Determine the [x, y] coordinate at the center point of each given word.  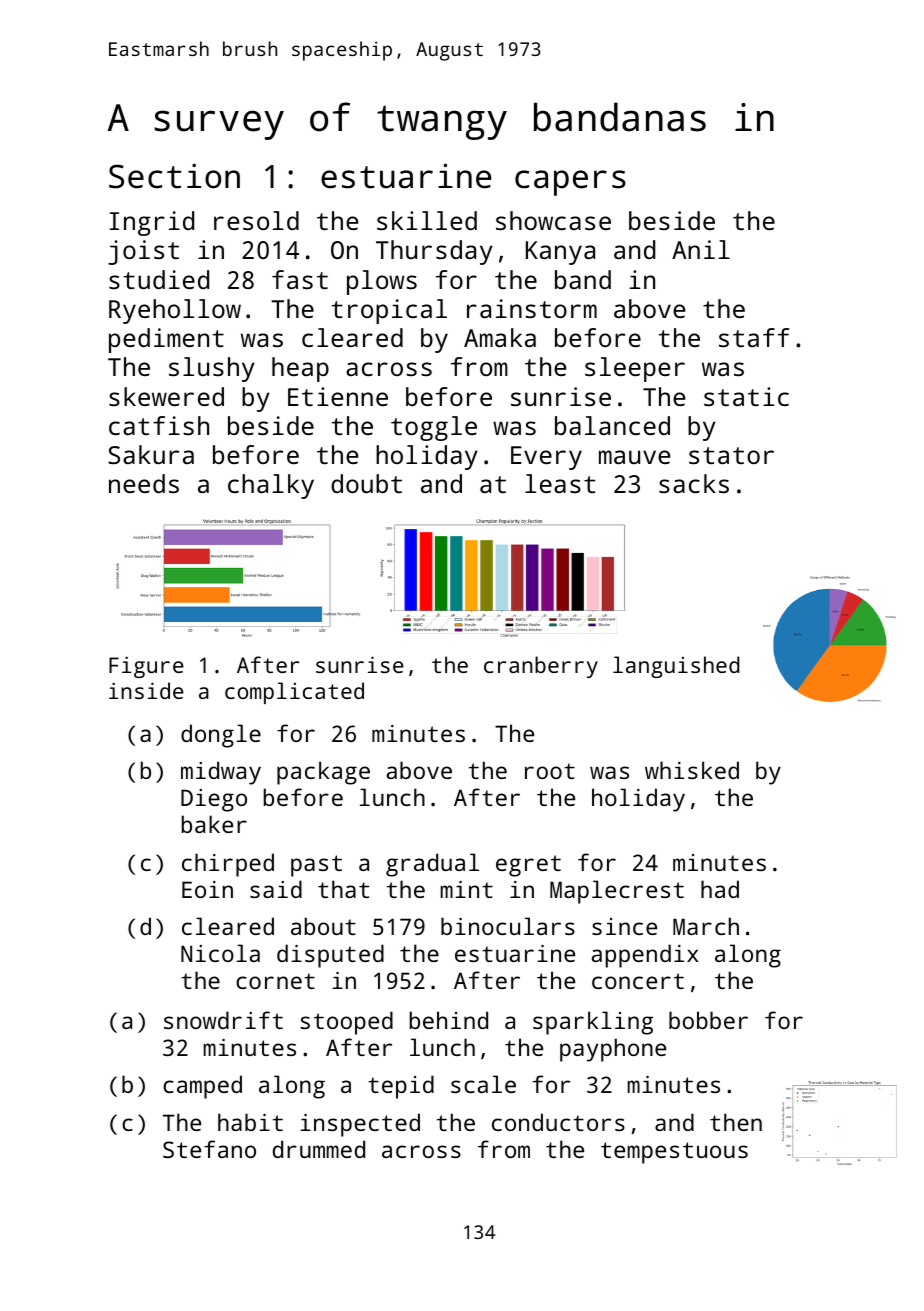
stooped [347, 1023]
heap [300, 369]
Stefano [209, 1149]
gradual [432, 865]
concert [638, 981]
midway [221, 773]
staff [754, 337]
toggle [434, 428]
